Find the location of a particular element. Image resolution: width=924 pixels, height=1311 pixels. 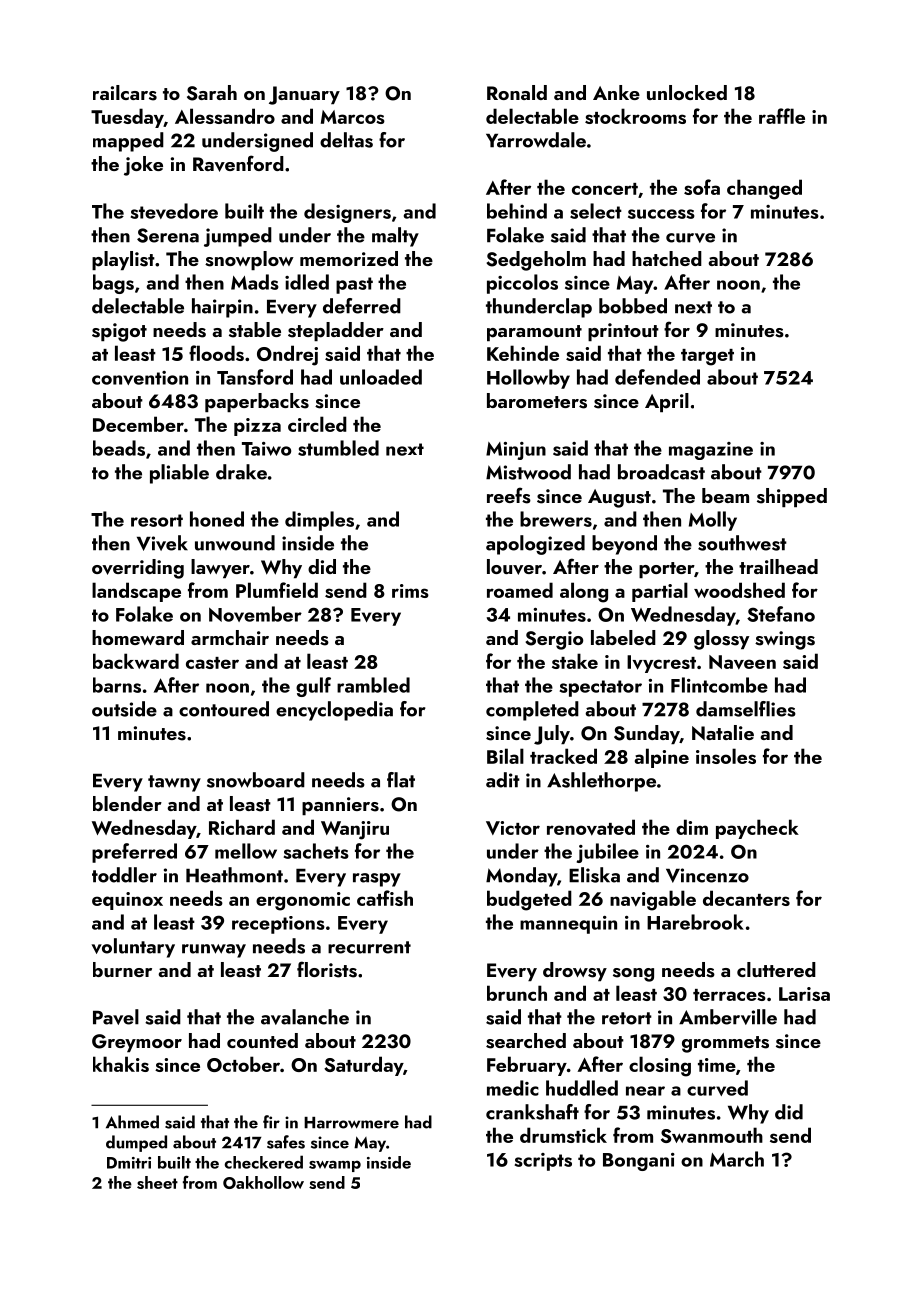

paycheck is located at coordinates (757, 829).
